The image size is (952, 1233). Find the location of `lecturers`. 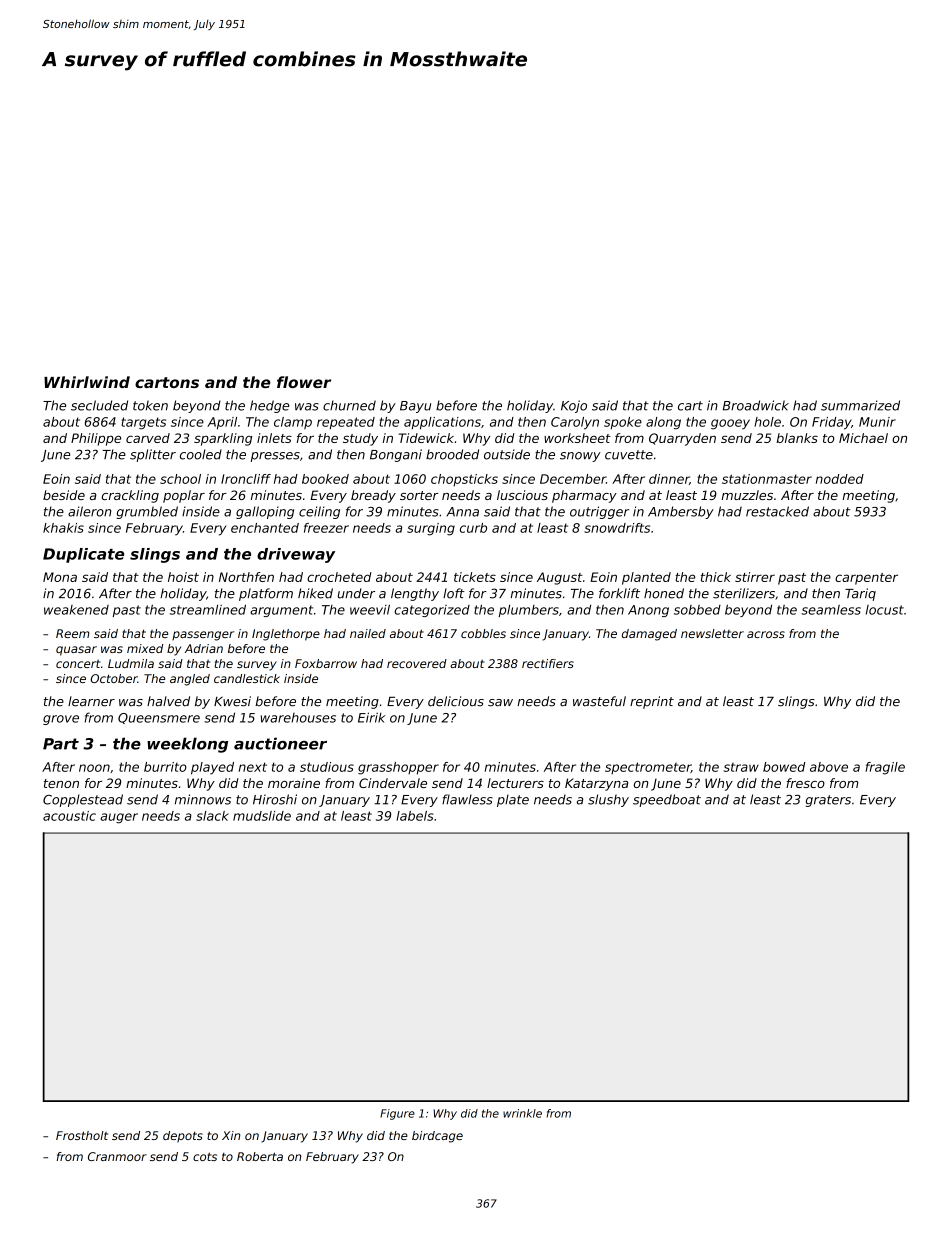

lecturers is located at coordinates (515, 783).
